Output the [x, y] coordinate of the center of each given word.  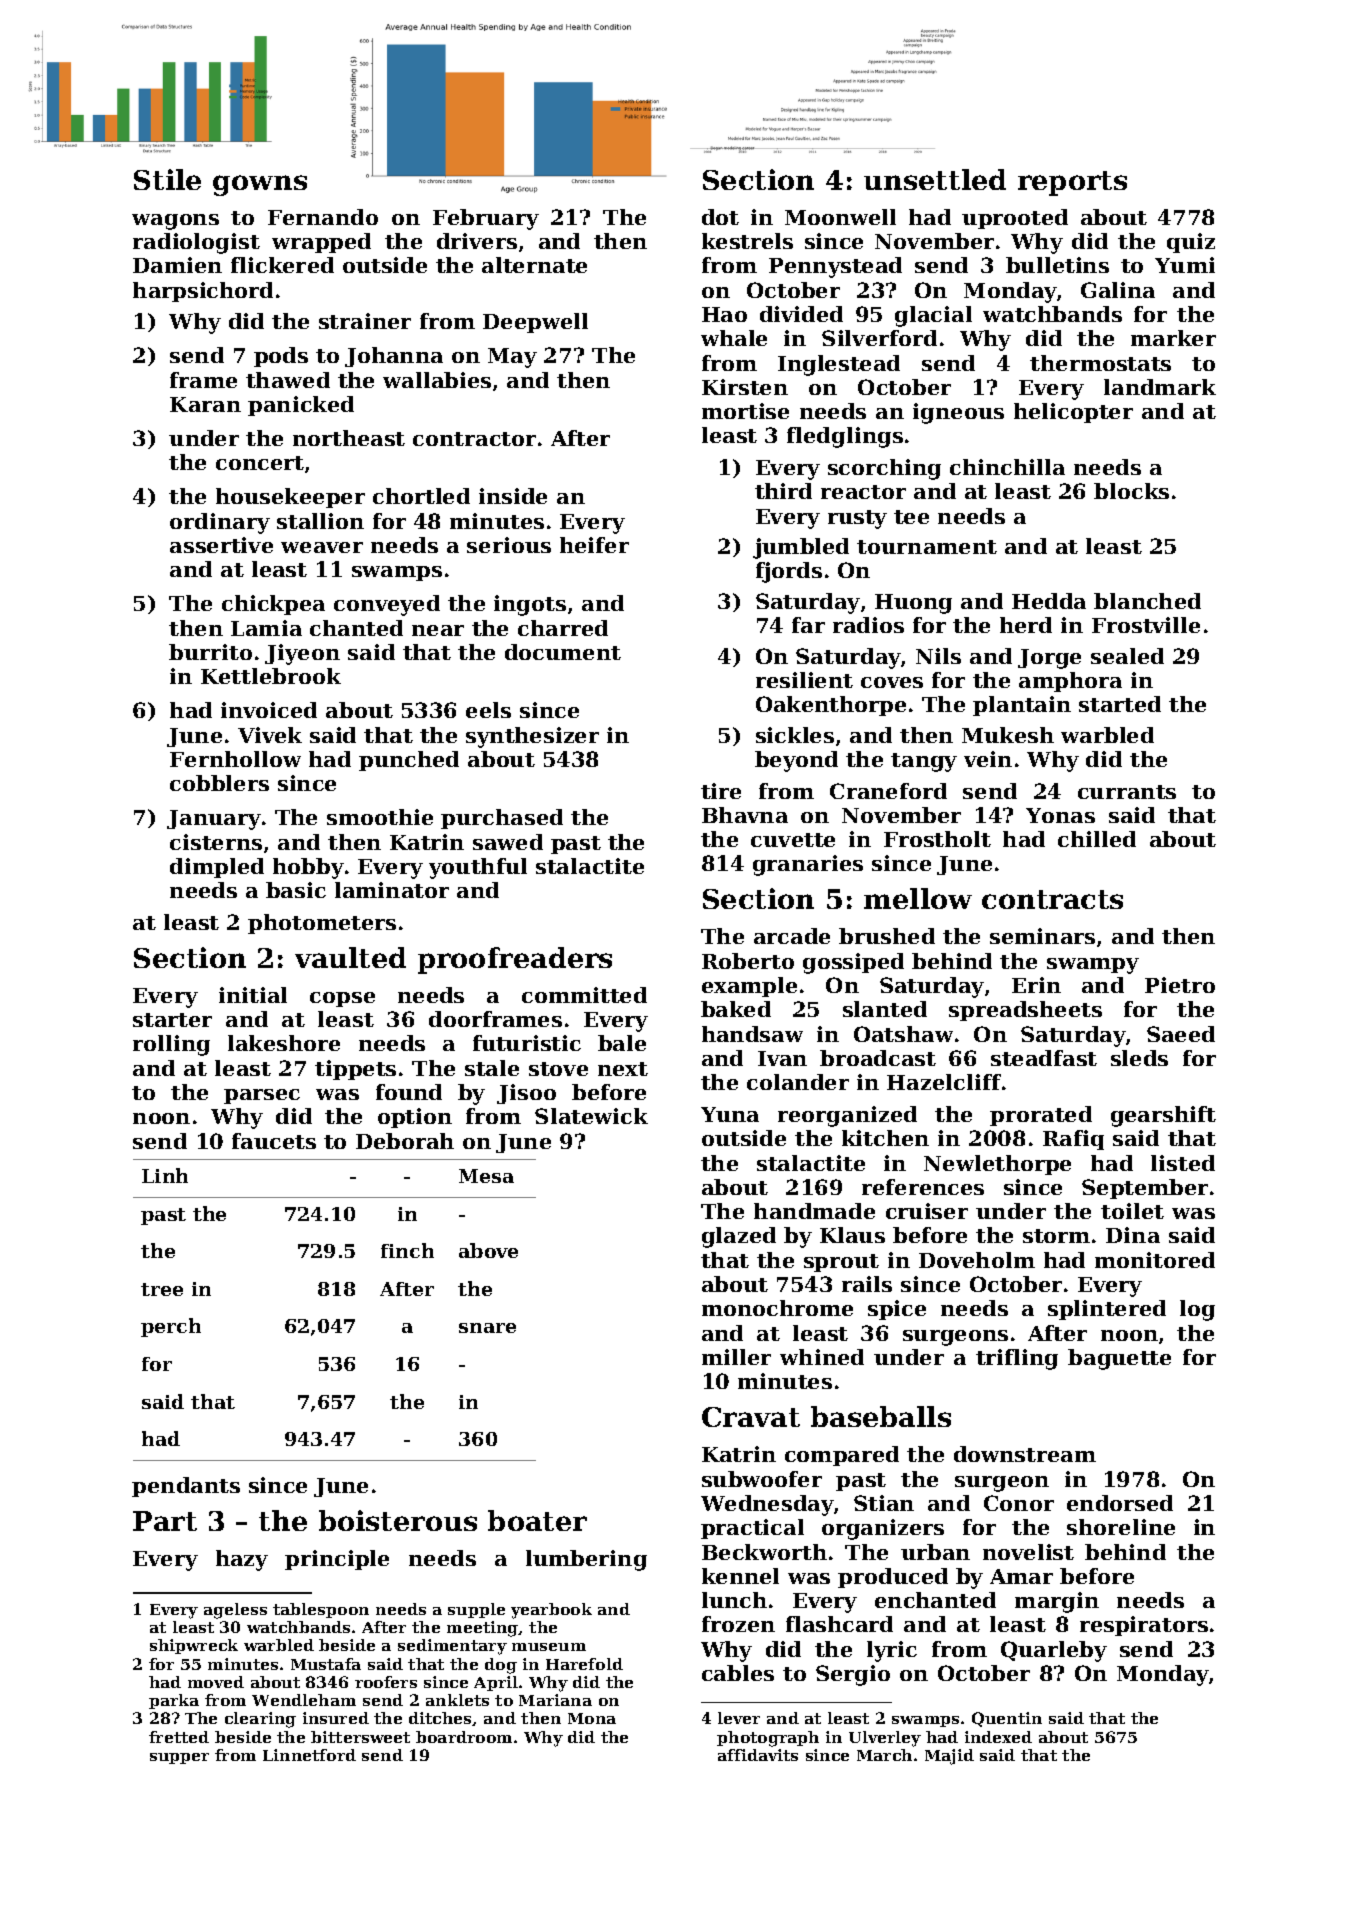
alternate [534, 265]
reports [1072, 183]
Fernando [323, 217]
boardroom [464, 1737]
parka [174, 1701]
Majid [949, 1757]
